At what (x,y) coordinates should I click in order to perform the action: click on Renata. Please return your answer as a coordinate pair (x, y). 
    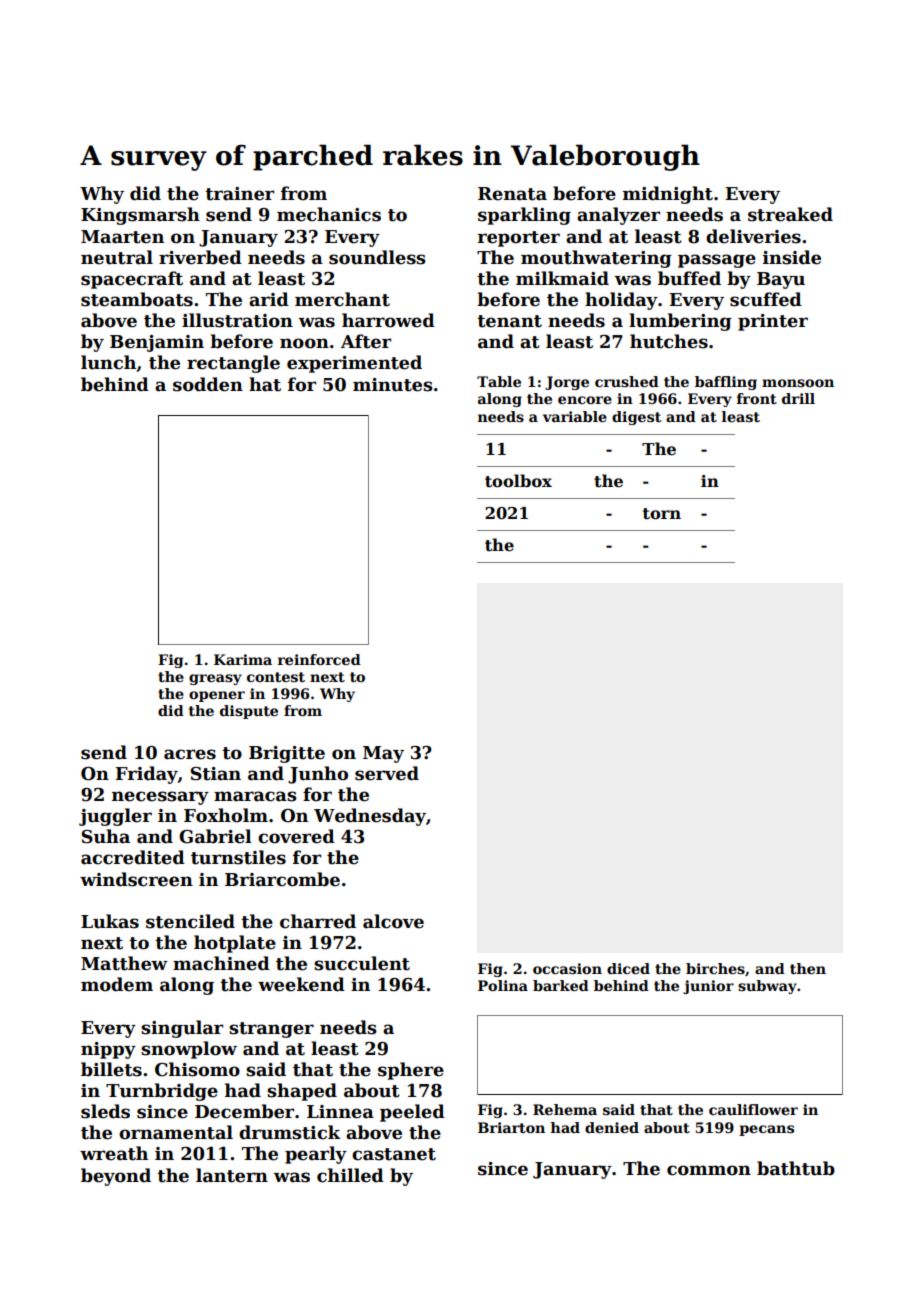
    Looking at the image, I should click on (512, 194).
